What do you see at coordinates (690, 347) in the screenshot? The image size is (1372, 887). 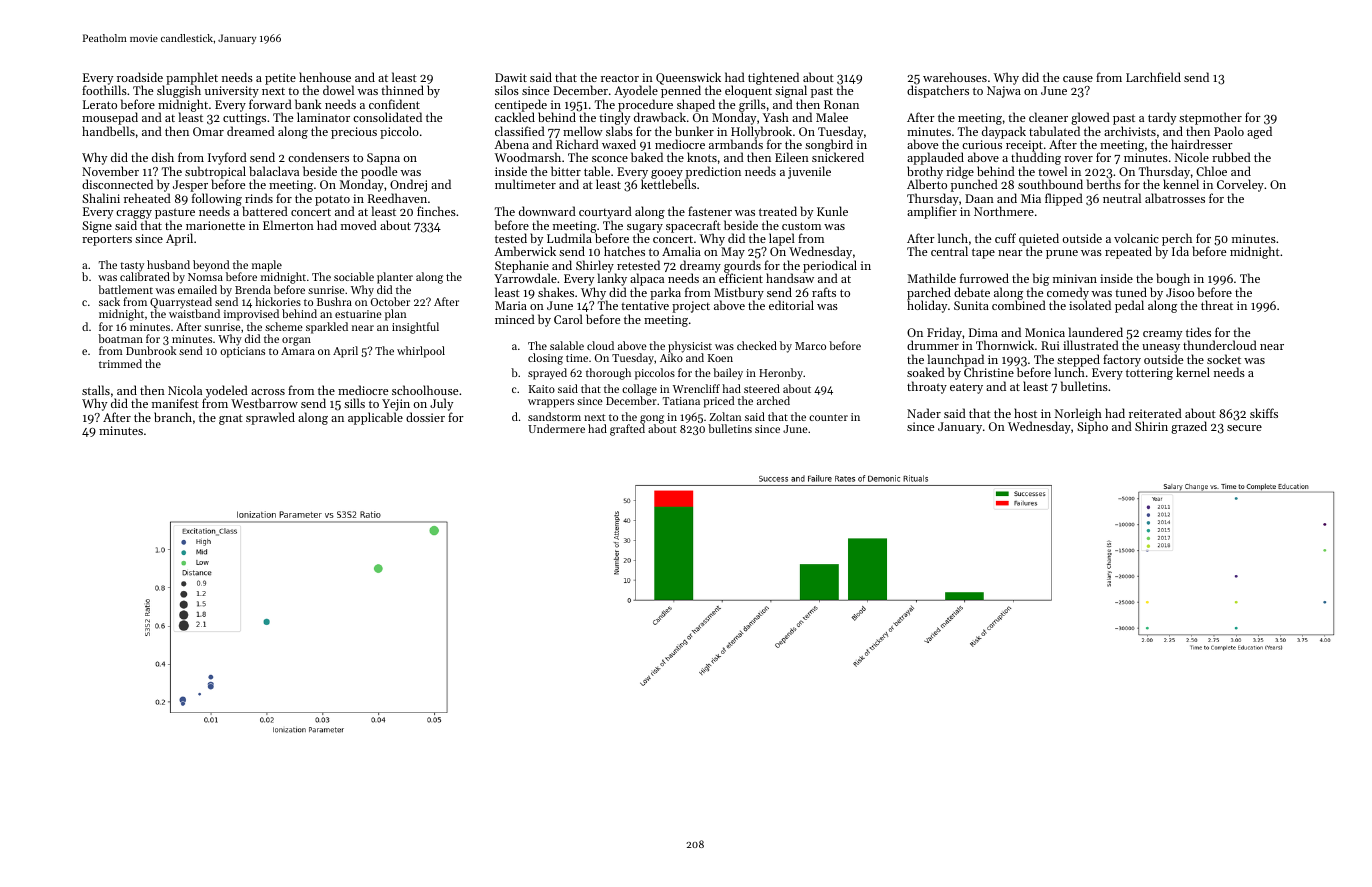 I see `physicist` at bounding box center [690, 347].
